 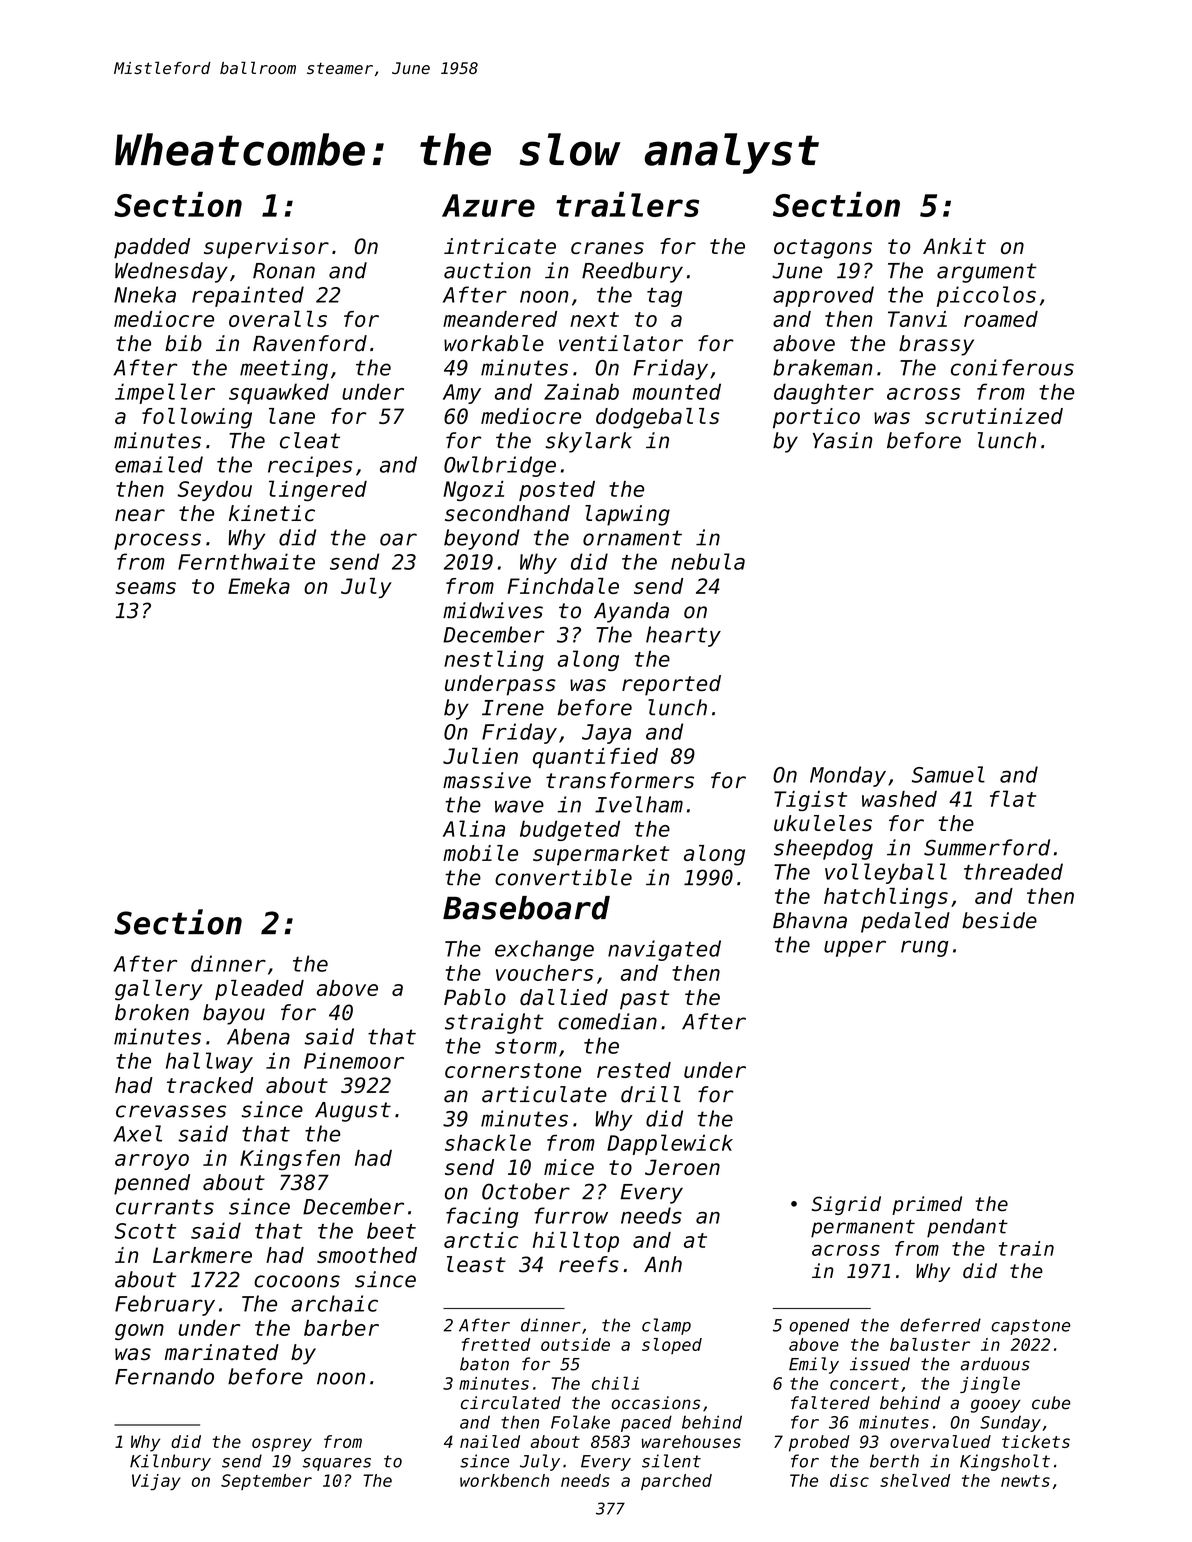 I want to click on workbench, so click(x=504, y=1480).
